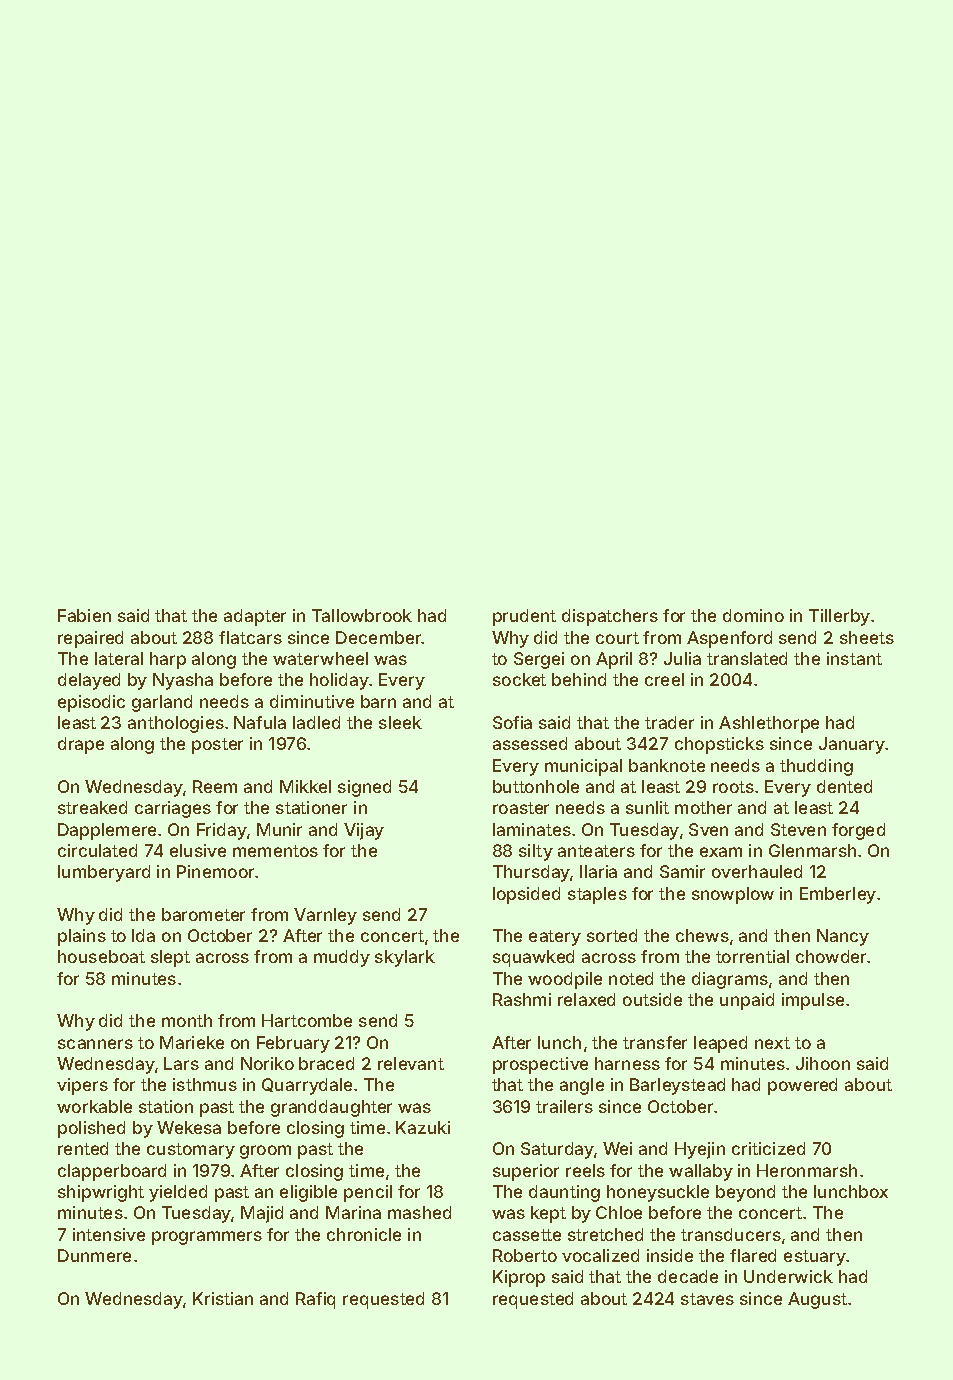 The height and width of the page is (1380, 953). Describe the element at coordinates (84, 615) in the page. I see `Fabien` at that location.
